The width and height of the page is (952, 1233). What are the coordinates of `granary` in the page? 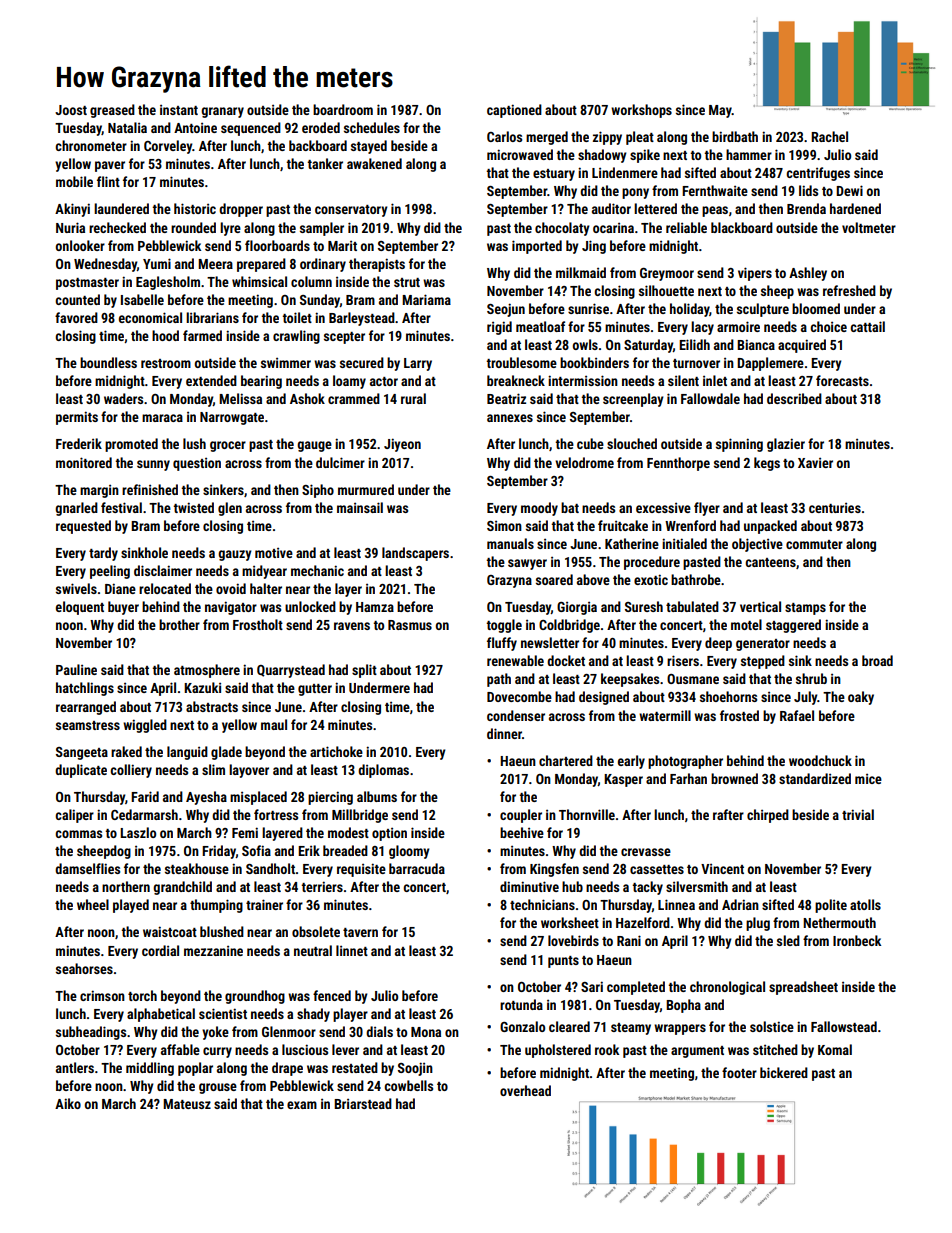 It's located at (222, 112).
